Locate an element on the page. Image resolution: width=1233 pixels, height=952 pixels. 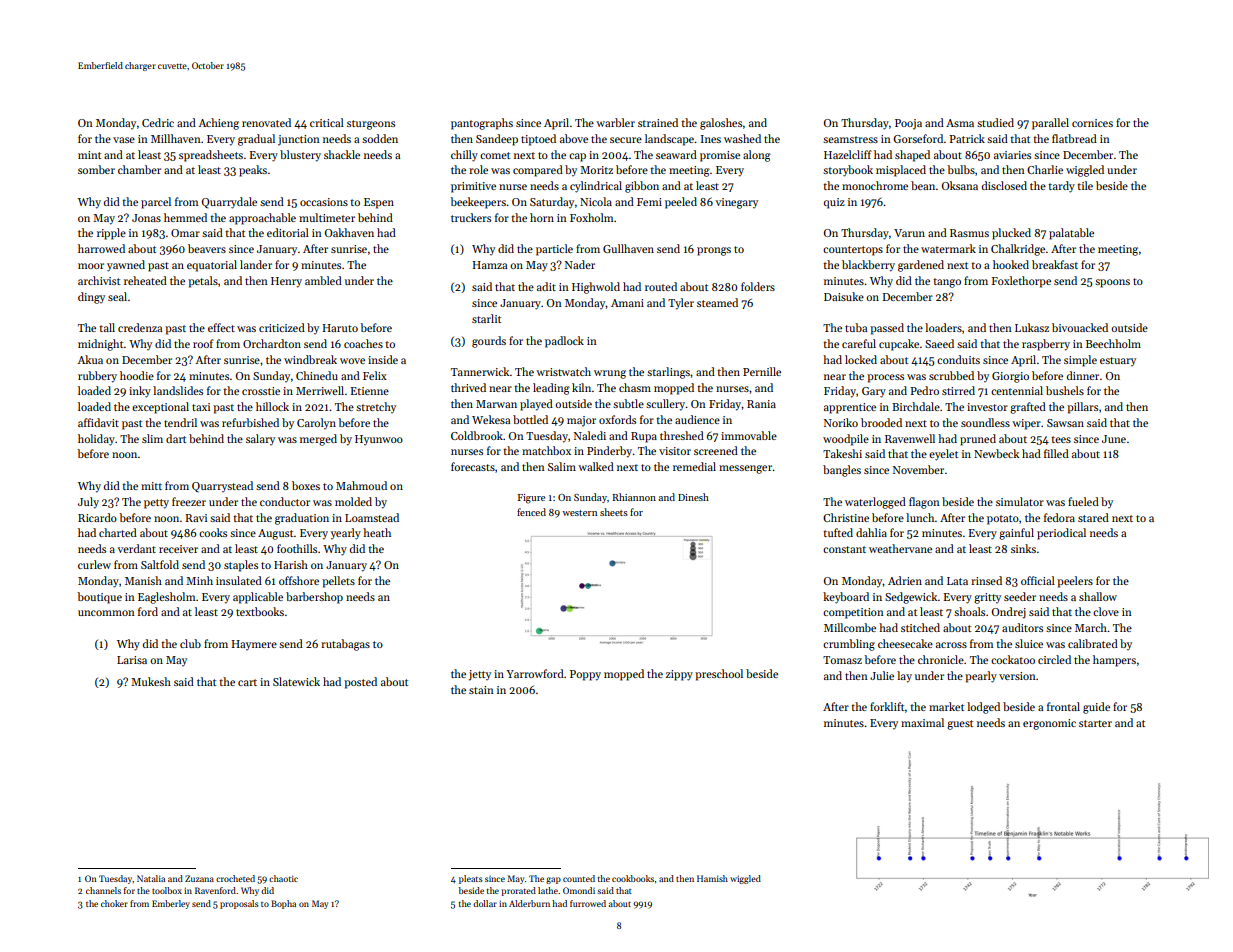
pleats is located at coordinates (470, 879).
